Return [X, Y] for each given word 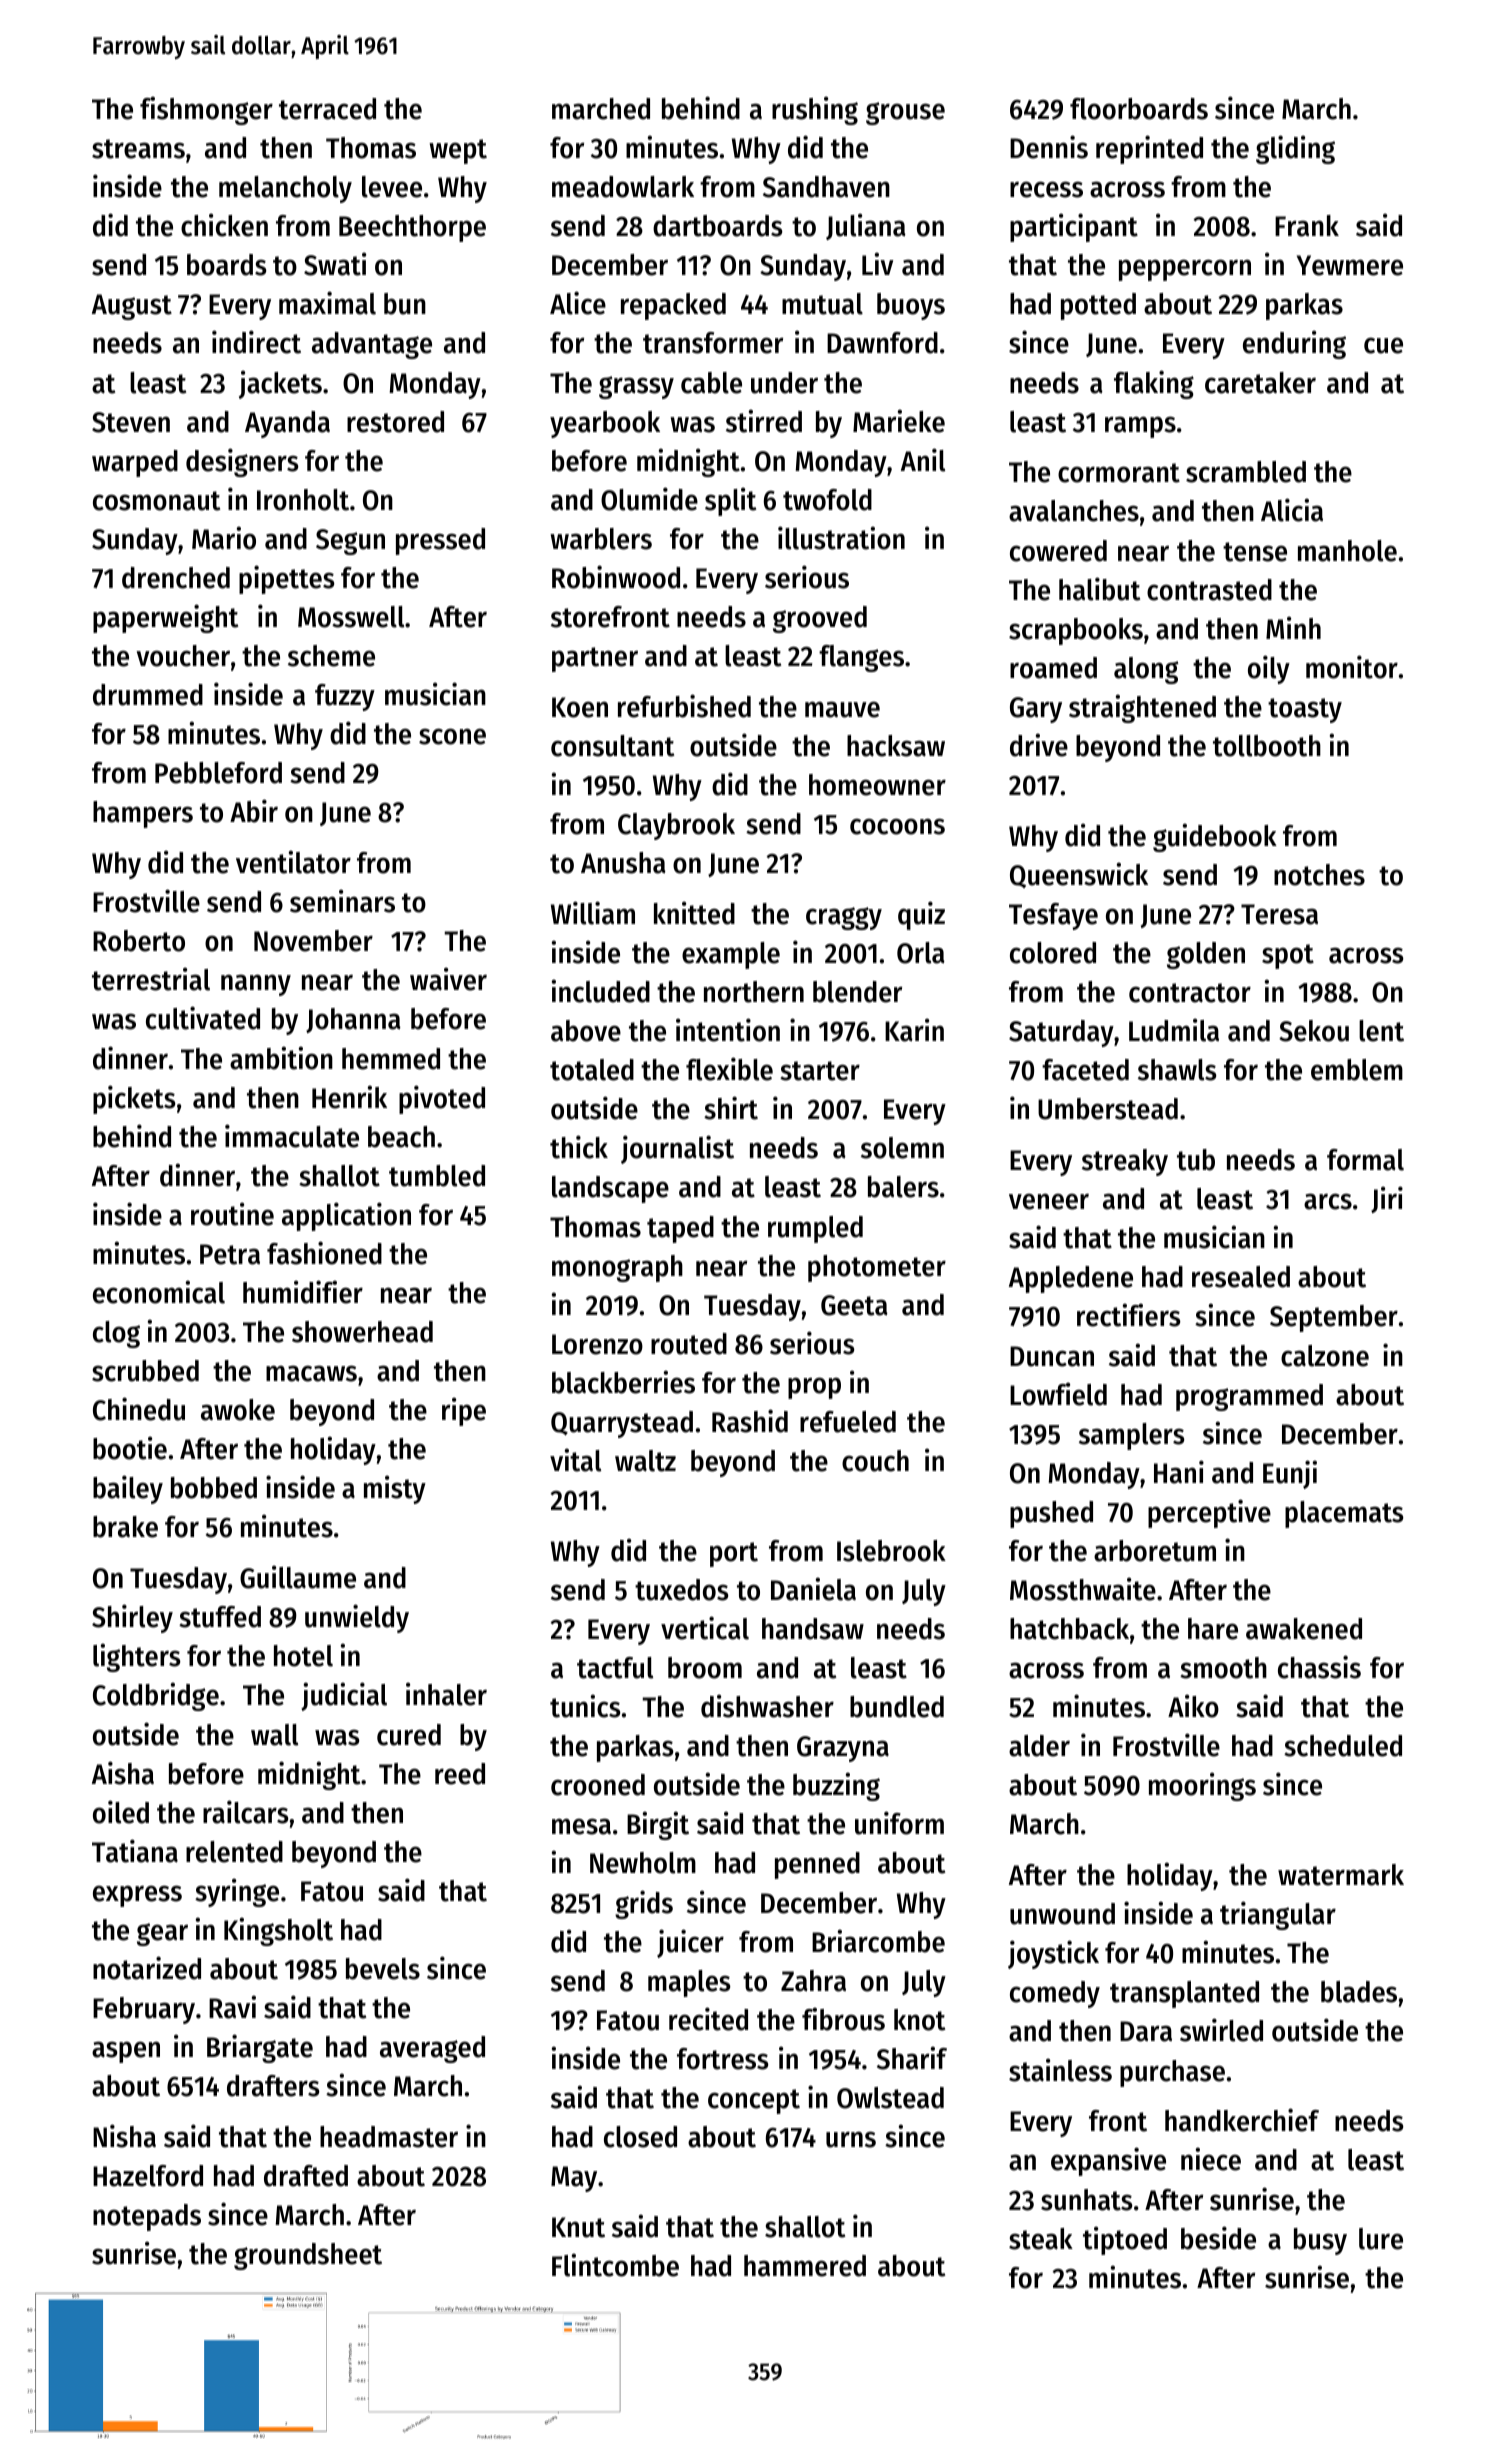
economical [159, 1292]
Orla [921, 953]
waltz [645, 1461]
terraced [327, 109]
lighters [137, 1657]
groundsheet [308, 2256]
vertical [705, 1628]
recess [1046, 189]
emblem [1357, 1070]
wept [458, 151]
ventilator [293, 862]
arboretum [1155, 1551]
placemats [1344, 1514]
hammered [805, 2266]
